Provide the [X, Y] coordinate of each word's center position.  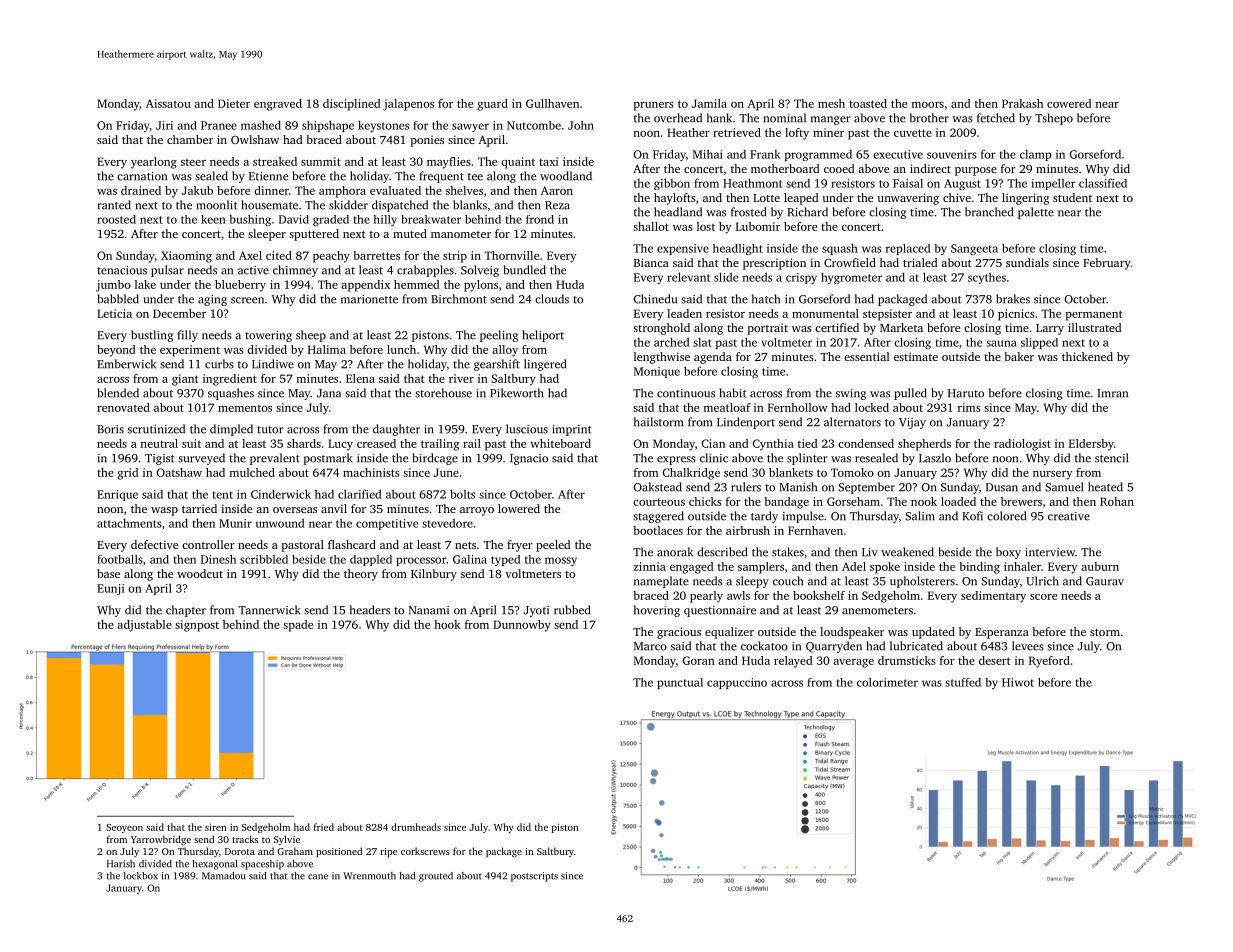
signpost [197, 626]
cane [318, 877]
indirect [930, 168]
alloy [505, 351]
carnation [142, 176]
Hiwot [1018, 682]
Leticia [114, 313]
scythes [987, 278]
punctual [680, 683]
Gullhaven [552, 103]
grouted [436, 877]
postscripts [534, 877]
